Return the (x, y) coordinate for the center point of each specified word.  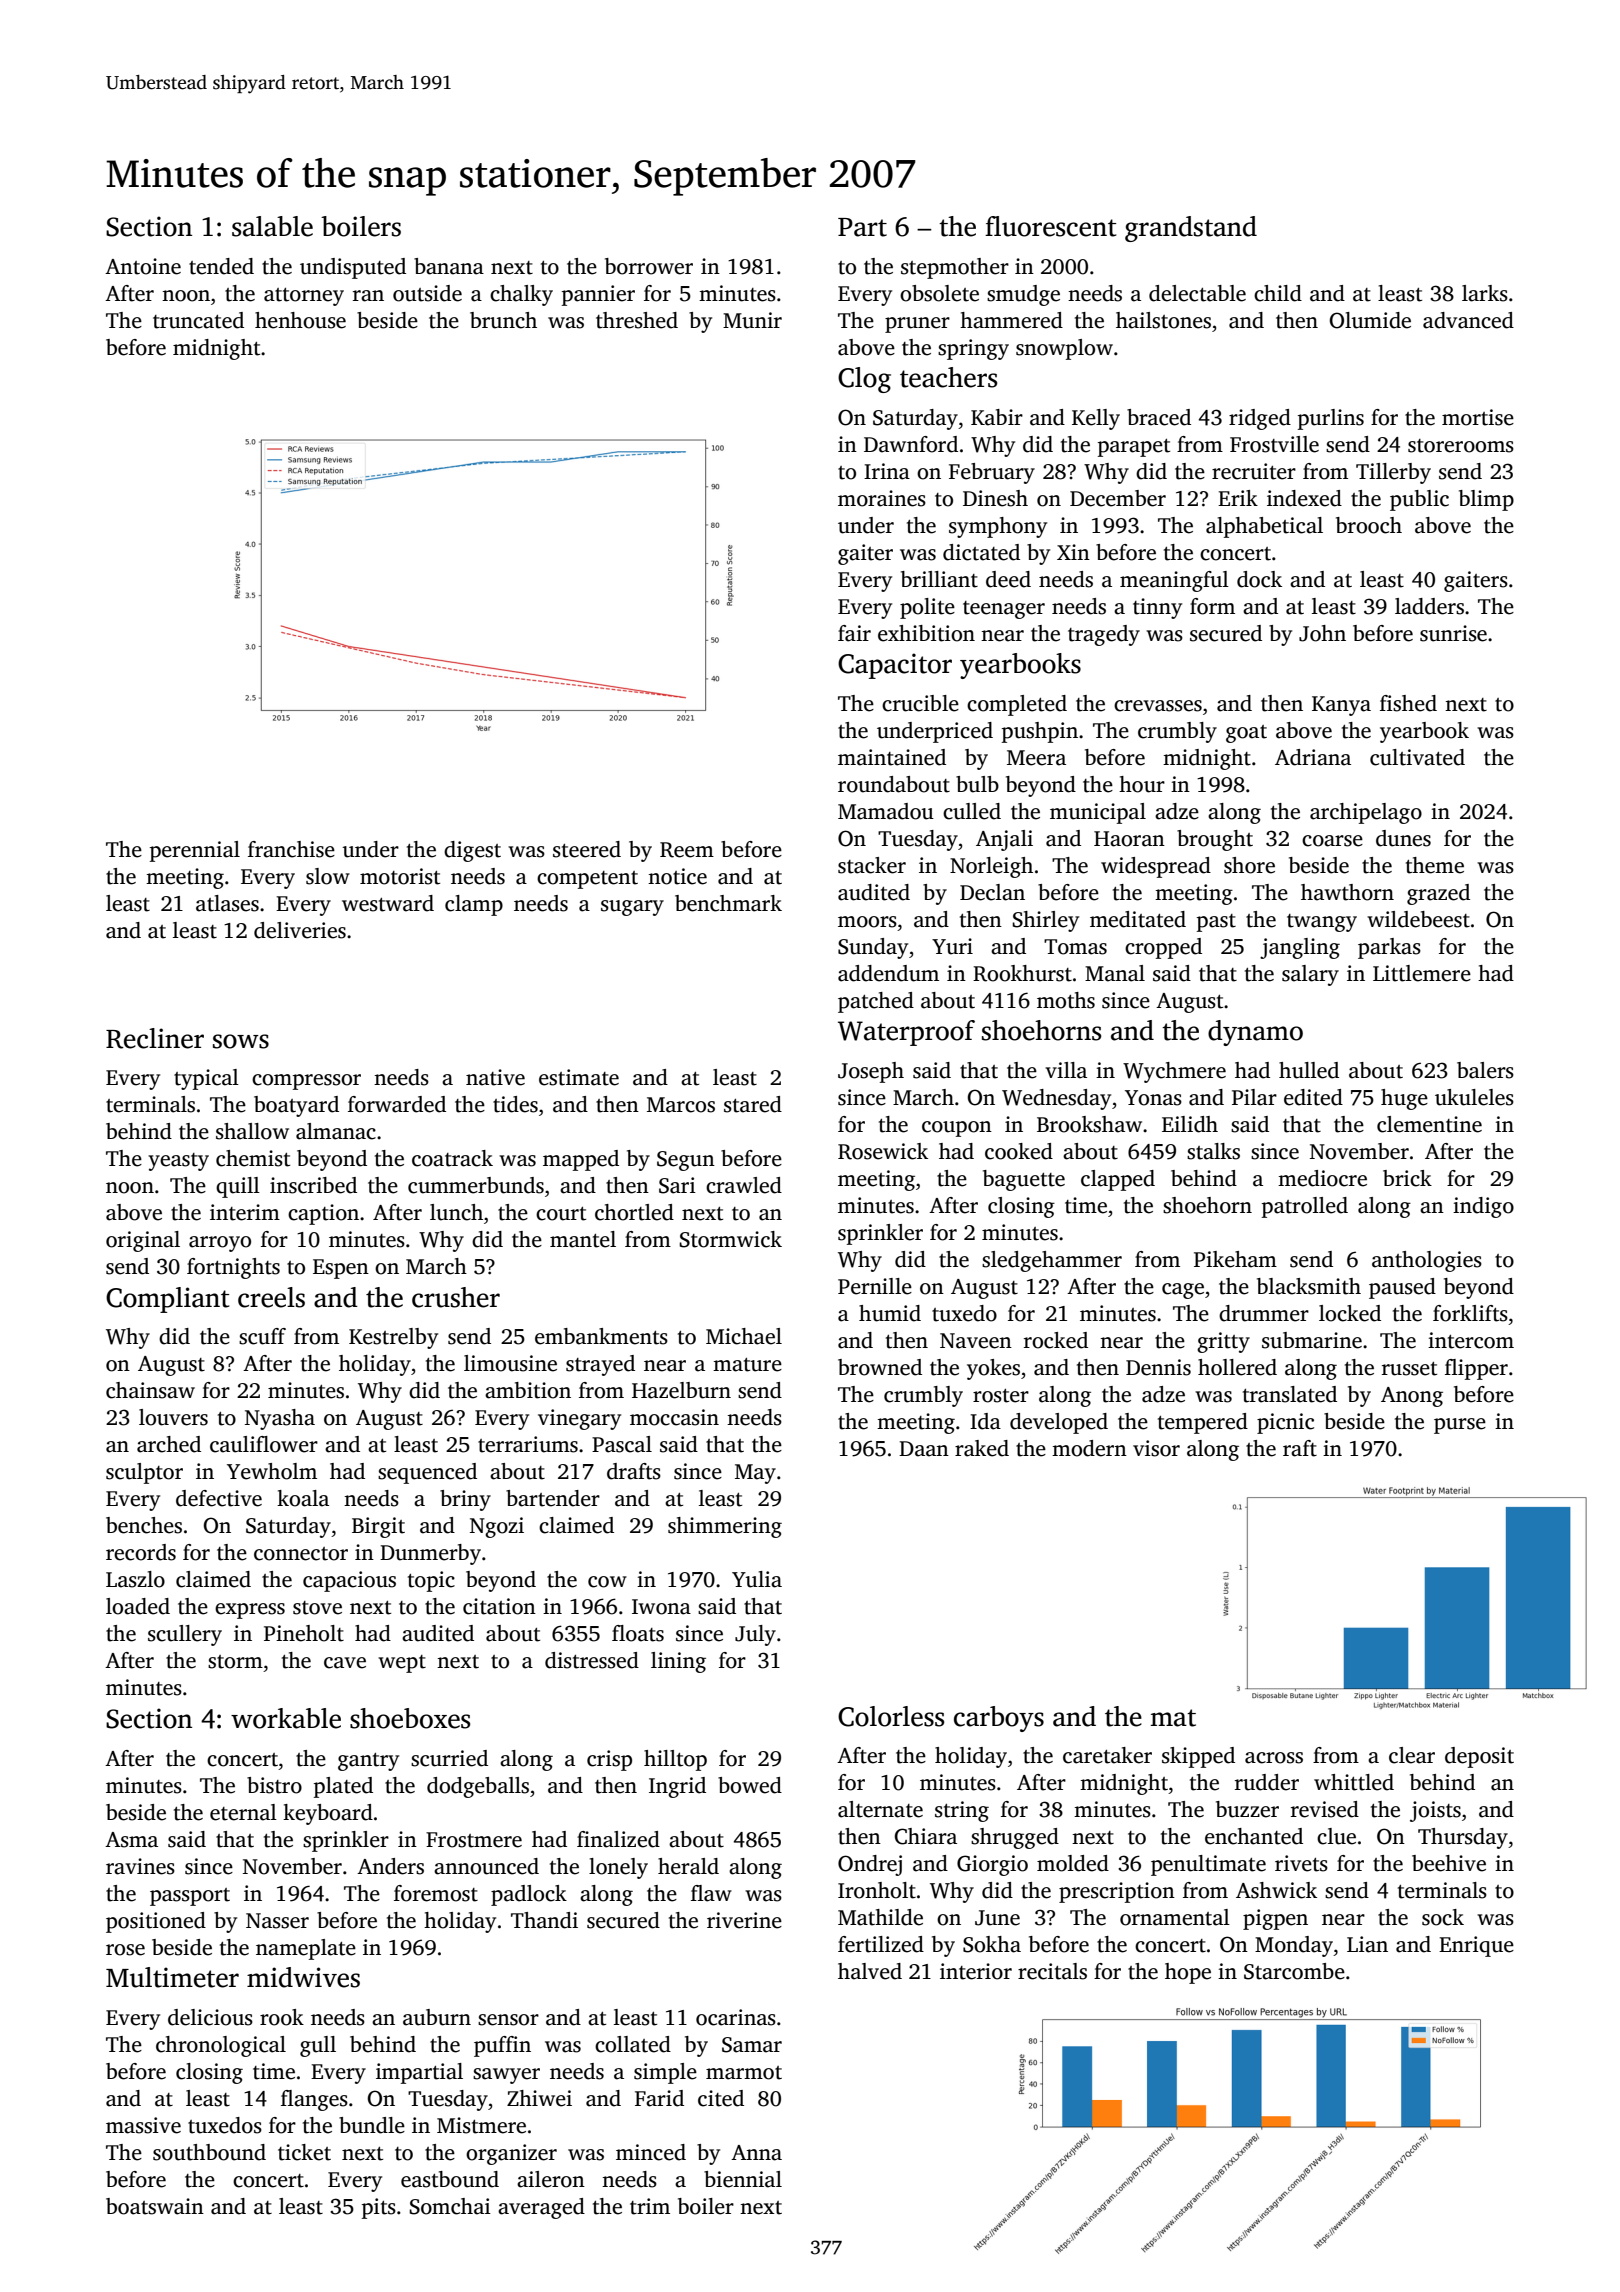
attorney (304, 297)
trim (650, 2206)
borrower (649, 266)
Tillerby (1393, 473)
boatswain (155, 2206)
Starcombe (1294, 1971)
